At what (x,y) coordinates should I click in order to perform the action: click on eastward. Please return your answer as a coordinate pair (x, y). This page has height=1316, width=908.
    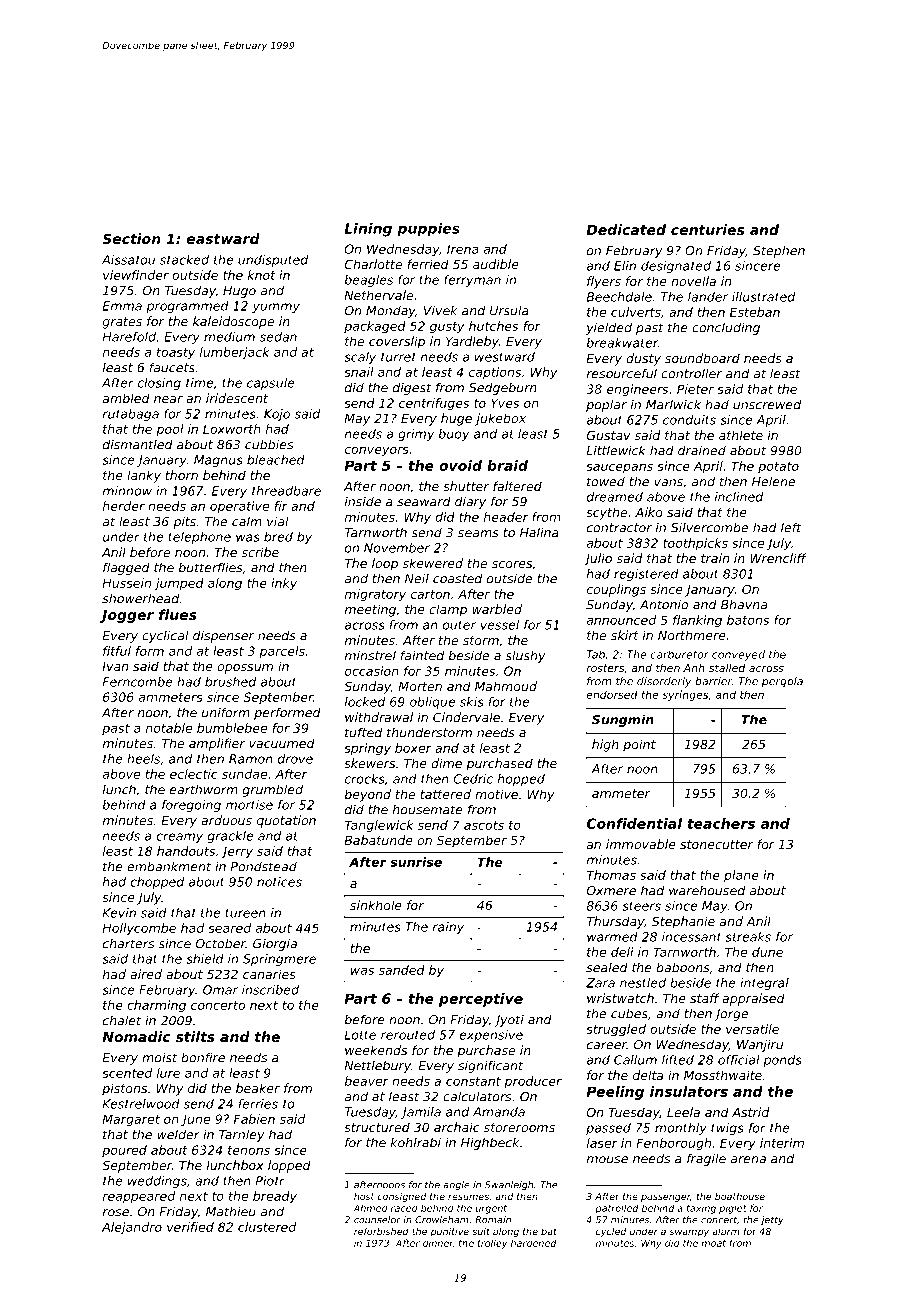
    Looking at the image, I should click on (223, 238).
